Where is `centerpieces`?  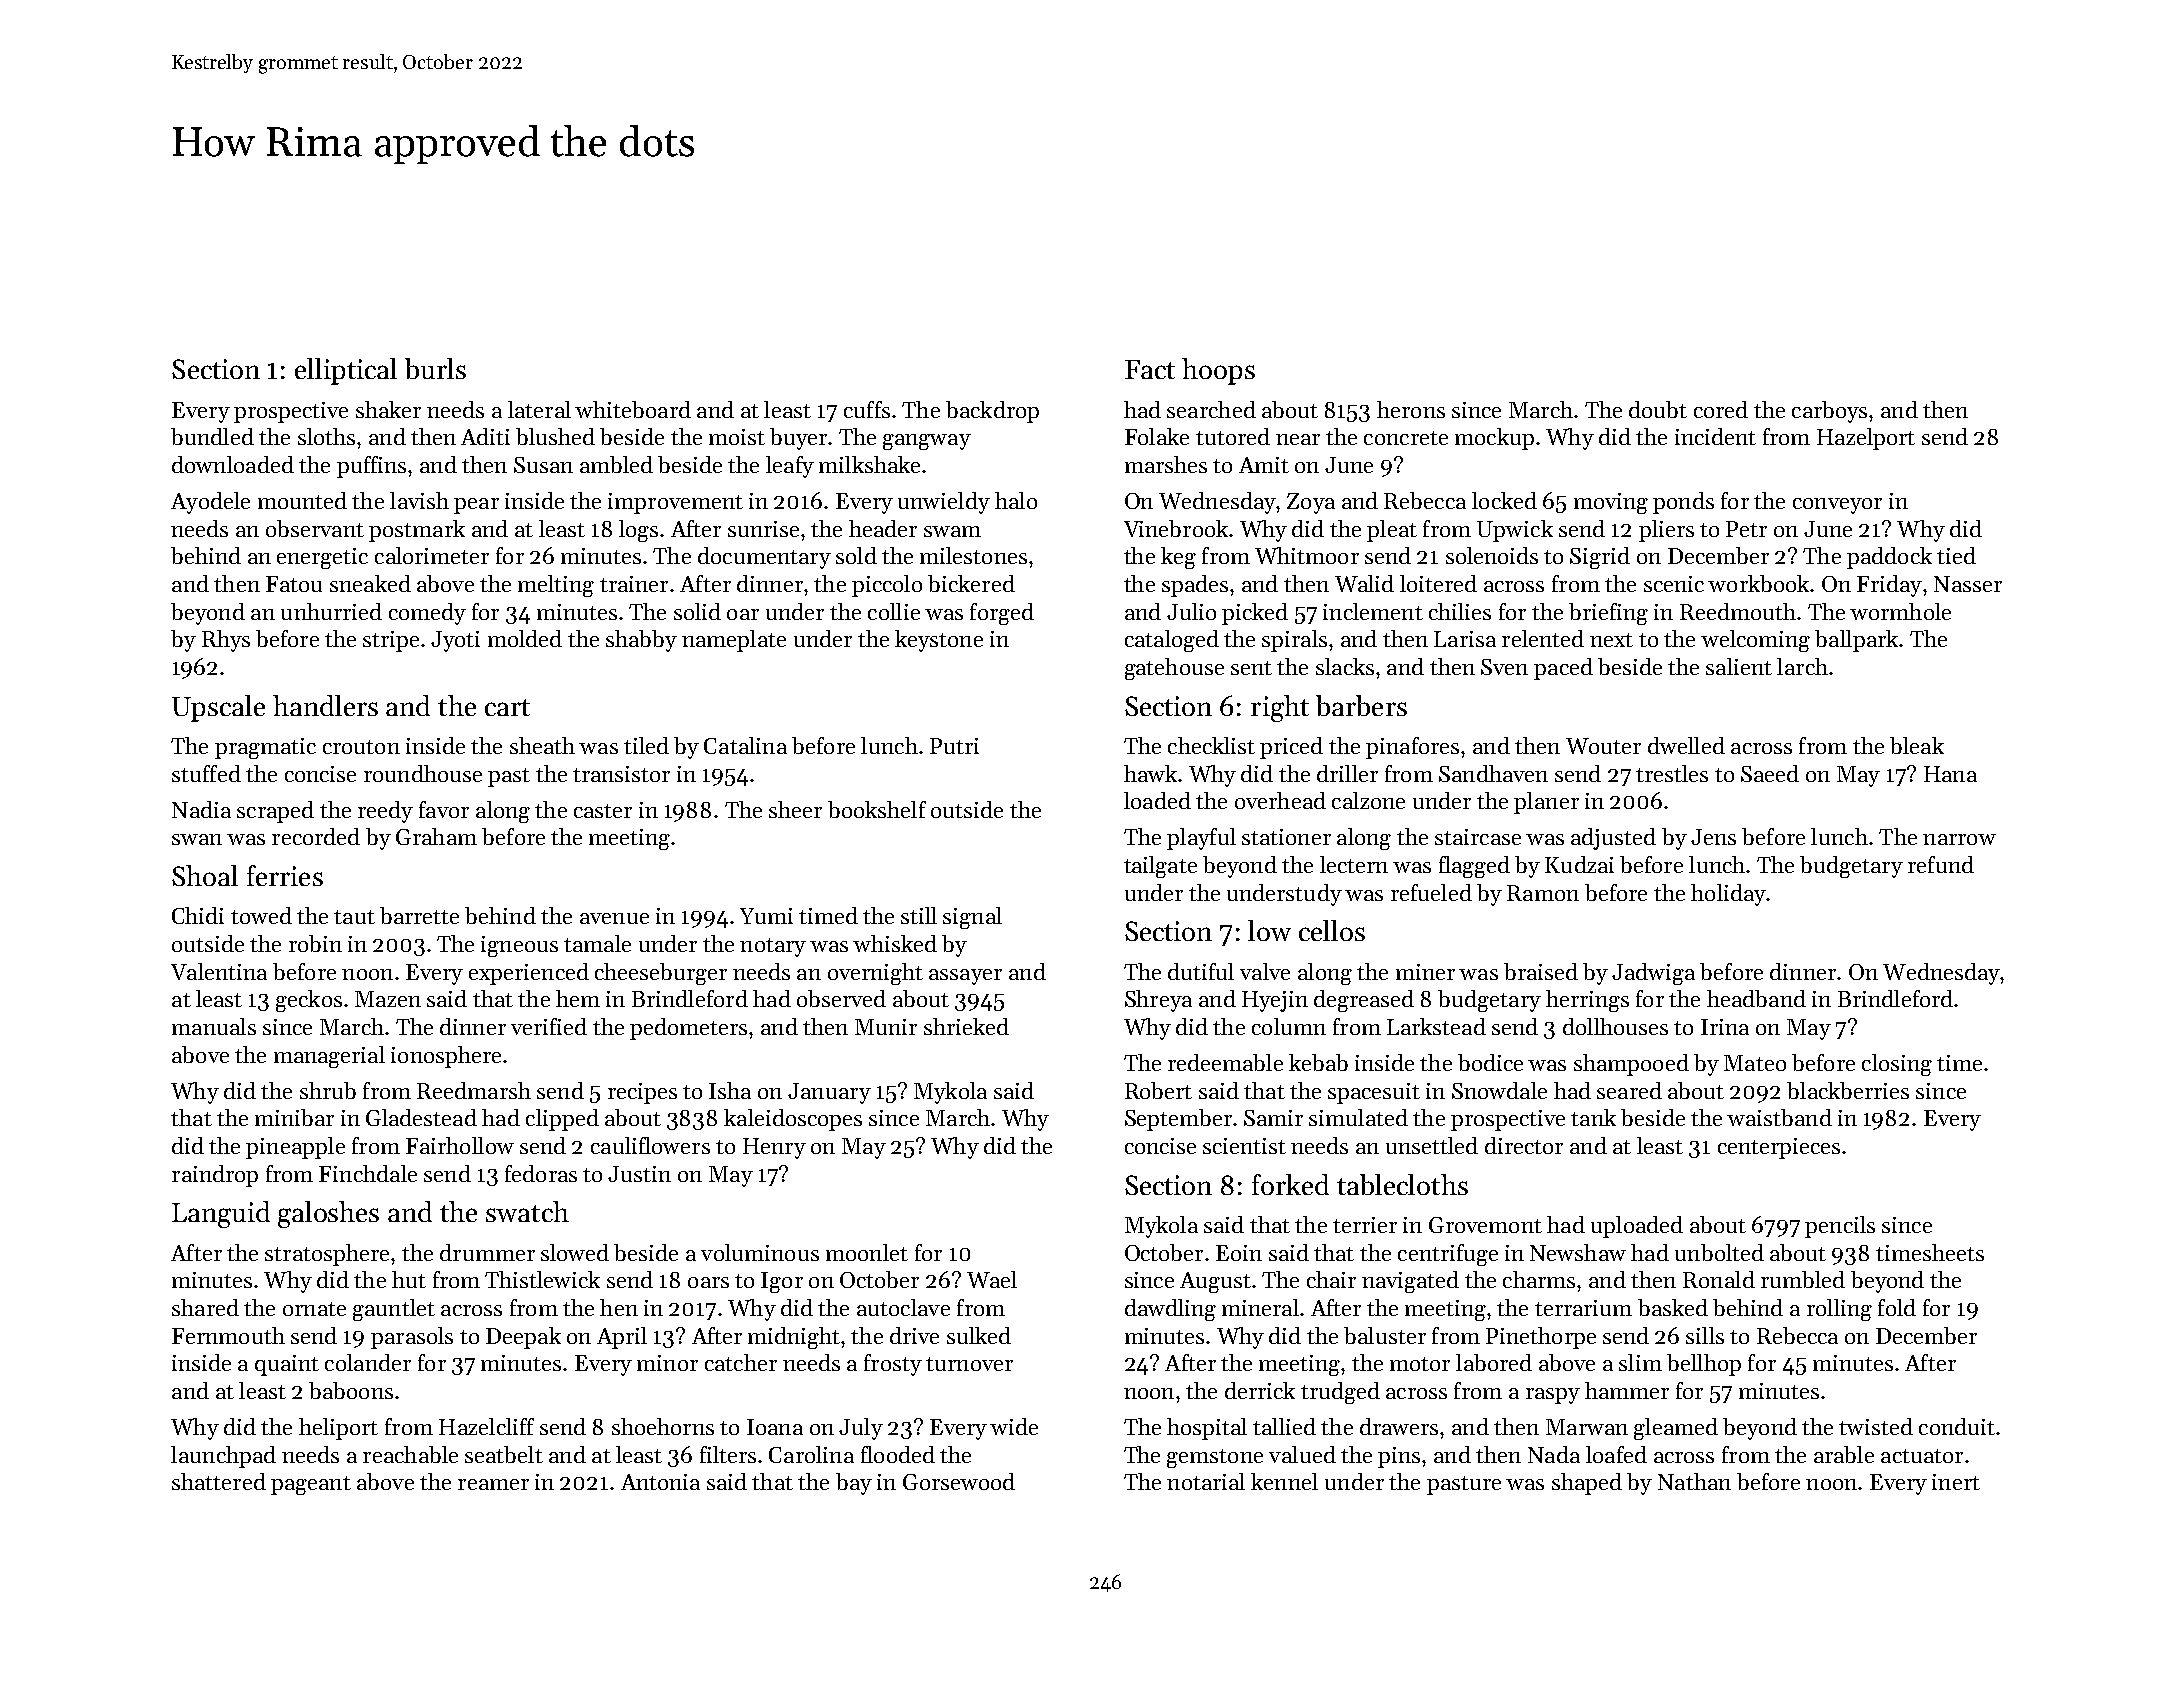
centerpieces is located at coordinates (1779, 1148).
